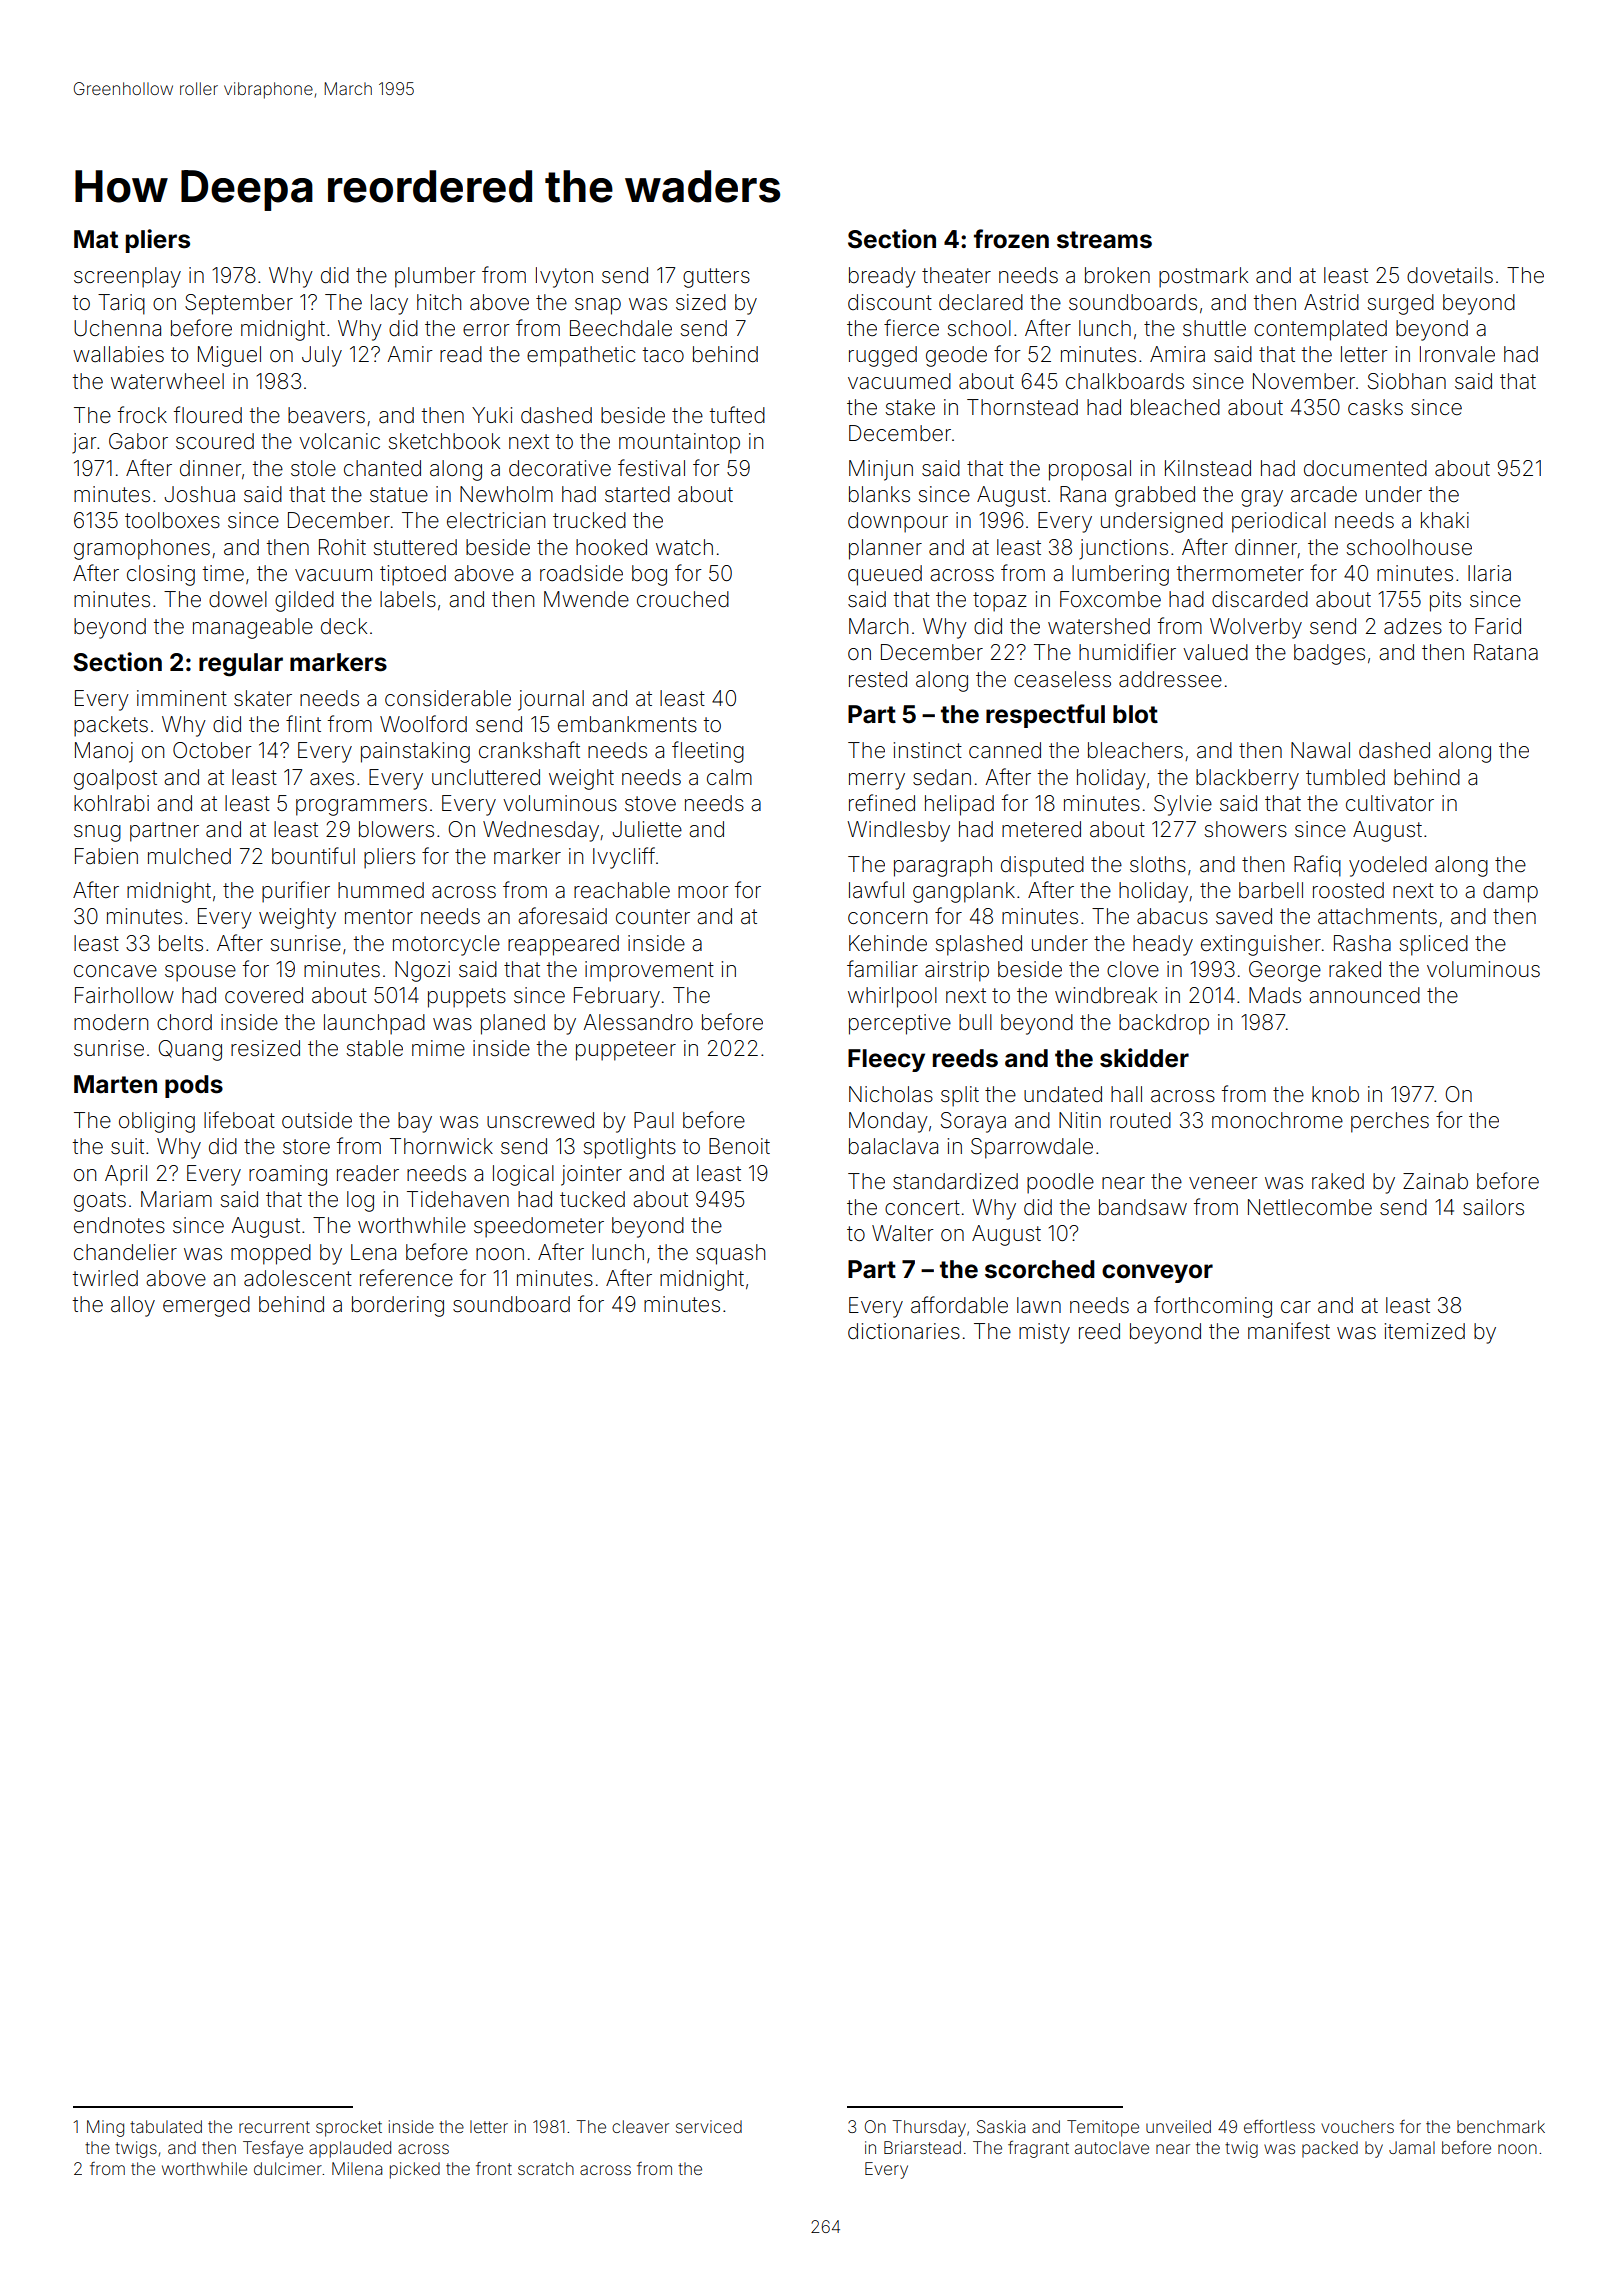 Image resolution: width=1620 pixels, height=2292 pixels. Describe the element at coordinates (189, 856) in the document. I see `mulched` at that location.
